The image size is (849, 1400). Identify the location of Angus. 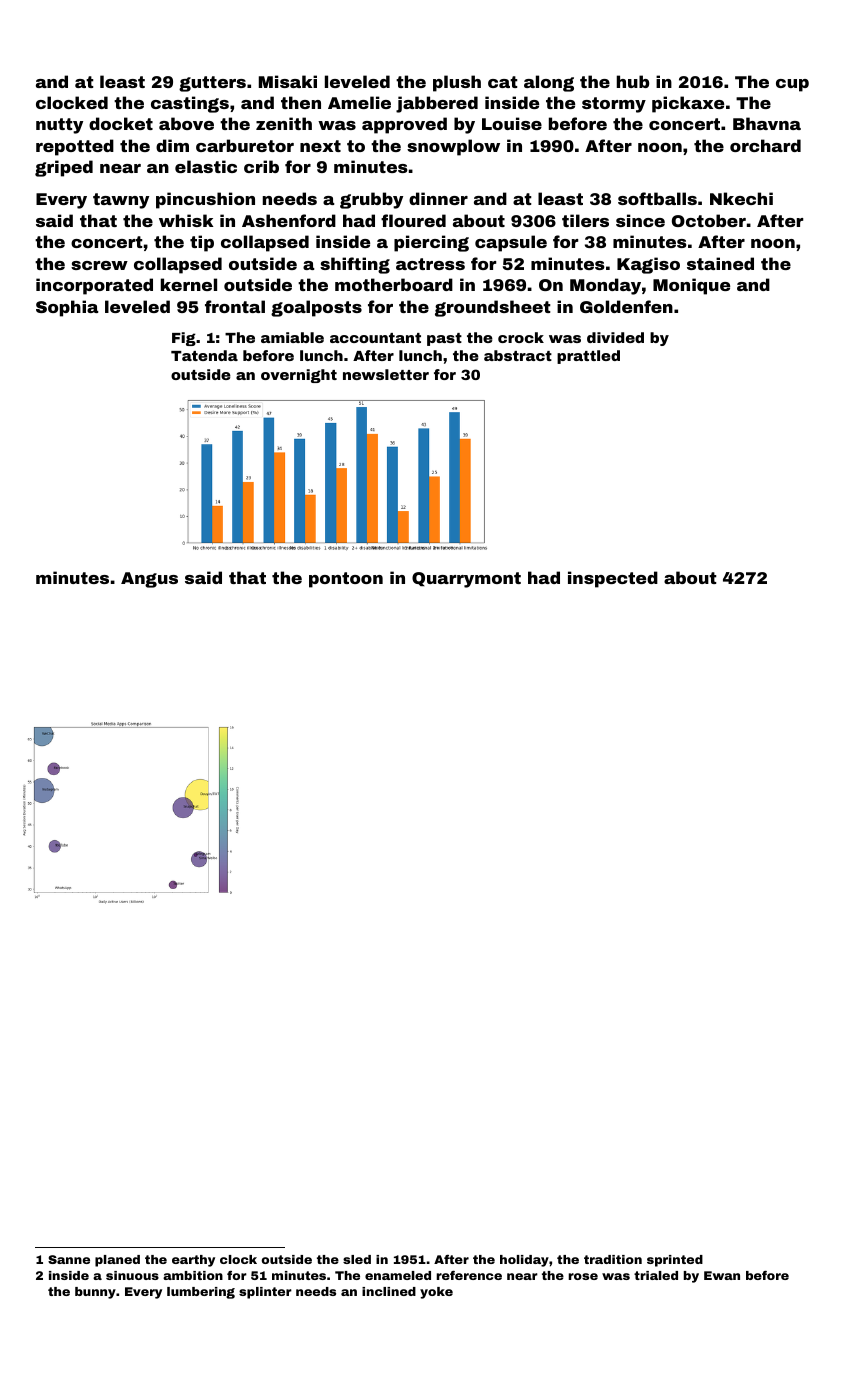
(149, 580).
